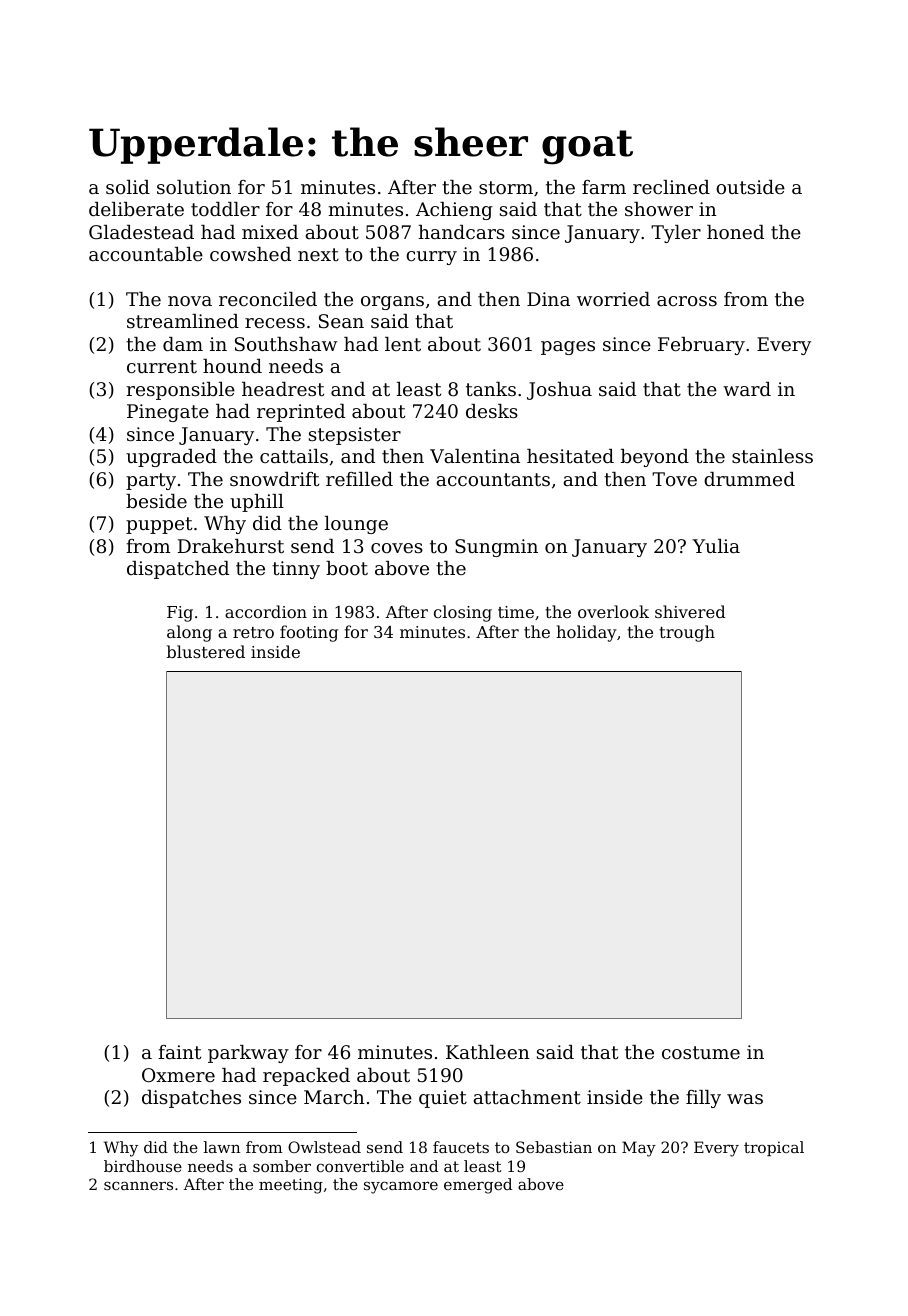 The image size is (908, 1316). I want to click on toddler, so click(225, 209).
